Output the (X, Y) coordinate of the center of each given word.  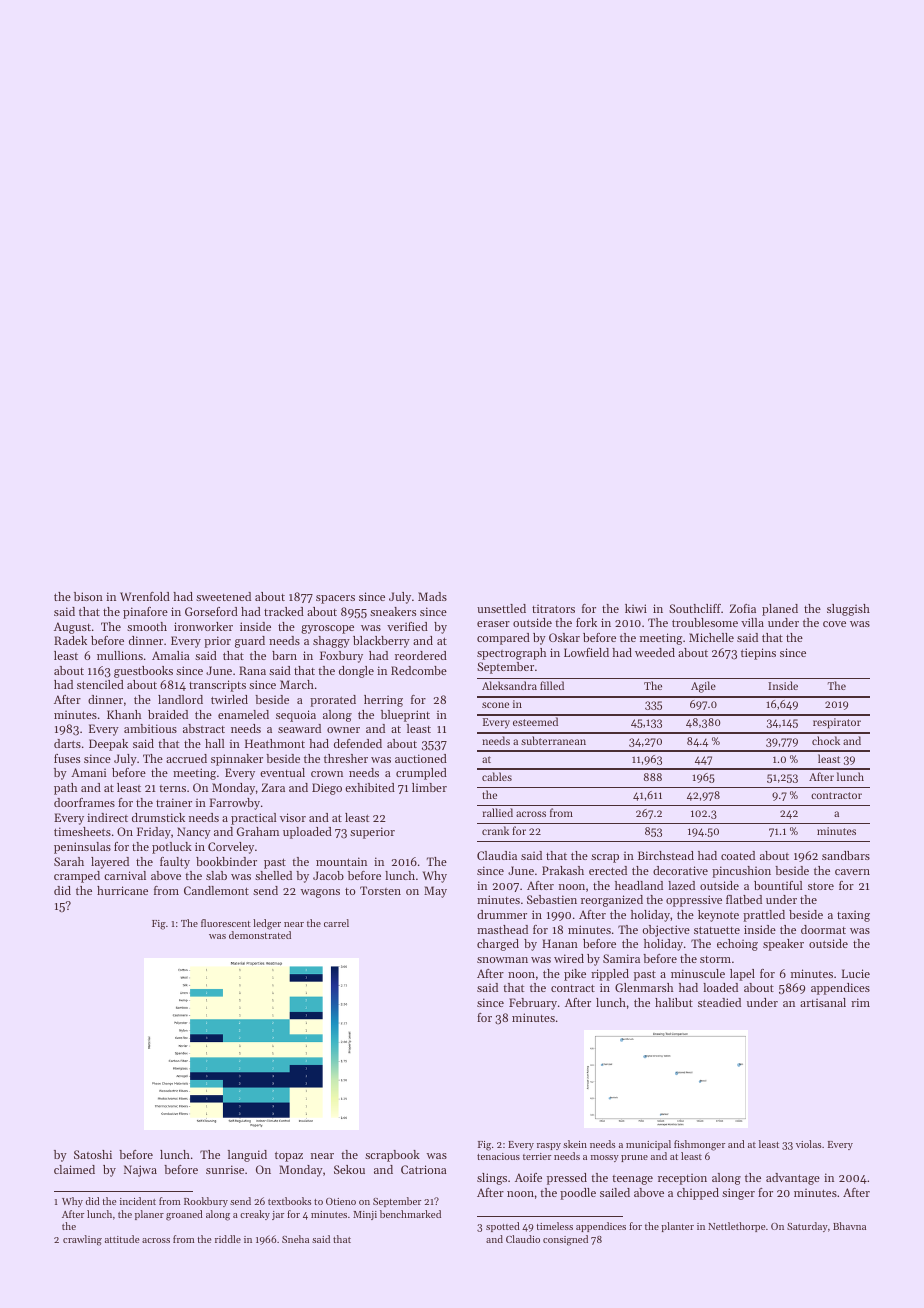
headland (639, 885)
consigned (565, 1240)
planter (677, 1227)
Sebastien (552, 899)
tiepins (758, 654)
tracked (284, 611)
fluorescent (226, 923)
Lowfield (586, 652)
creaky (255, 1215)
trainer (174, 802)
